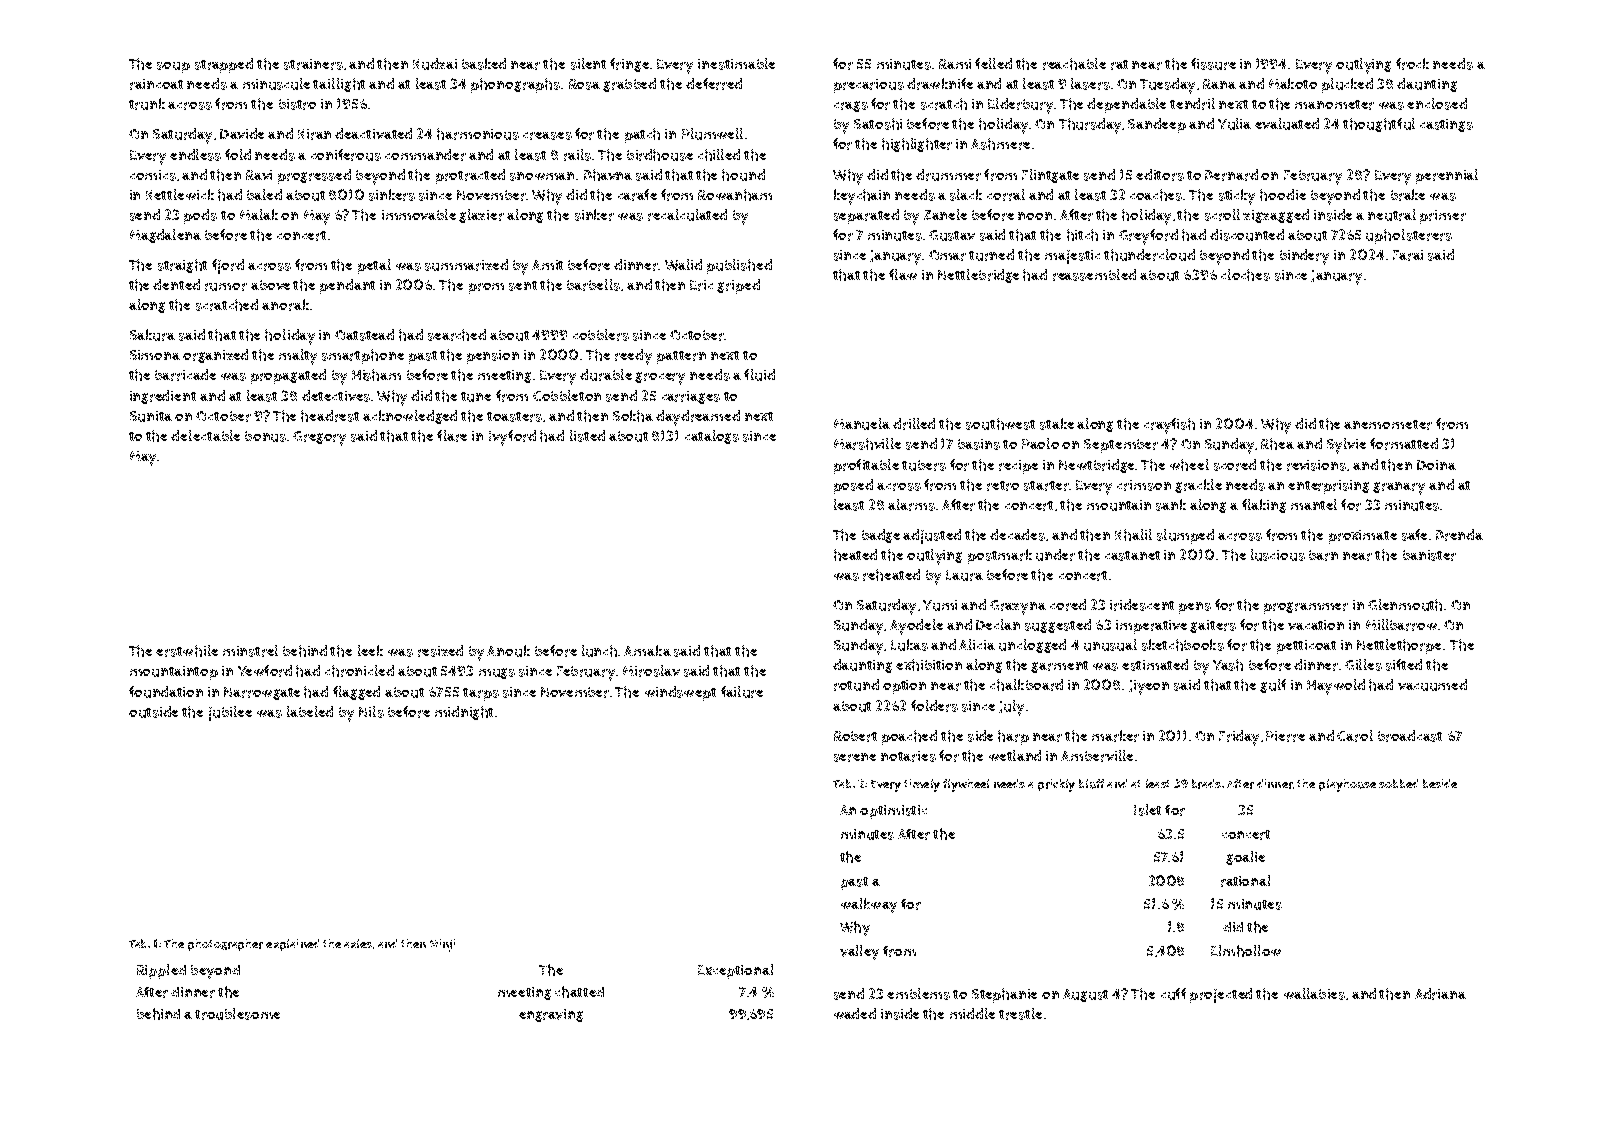 The height and width of the screenshot is (1141, 1614). Describe the element at coordinates (259, 214) in the screenshot. I see `Malak` at that location.
